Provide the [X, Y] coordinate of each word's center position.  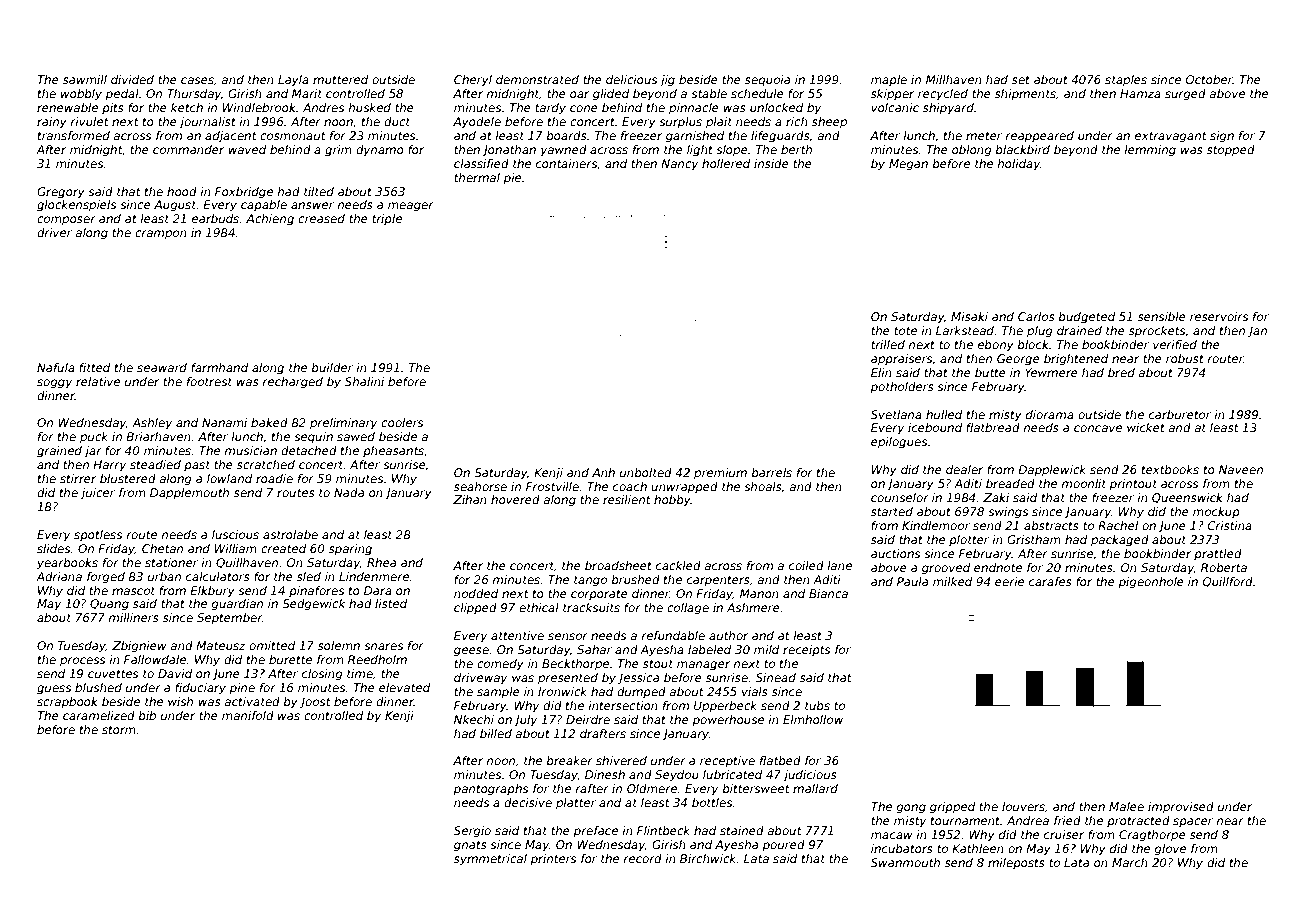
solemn [339, 645]
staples [1126, 81]
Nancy [679, 165]
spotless [98, 536]
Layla [293, 81]
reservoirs [1219, 316]
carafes [1050, 581]
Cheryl [473, 81]
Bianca [828, 593]
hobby [672, 501]
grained [59, 452]
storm [119, 730]
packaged [1120, 541]
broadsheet [618, 565]
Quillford [1227, 582]
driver [54, 232]
